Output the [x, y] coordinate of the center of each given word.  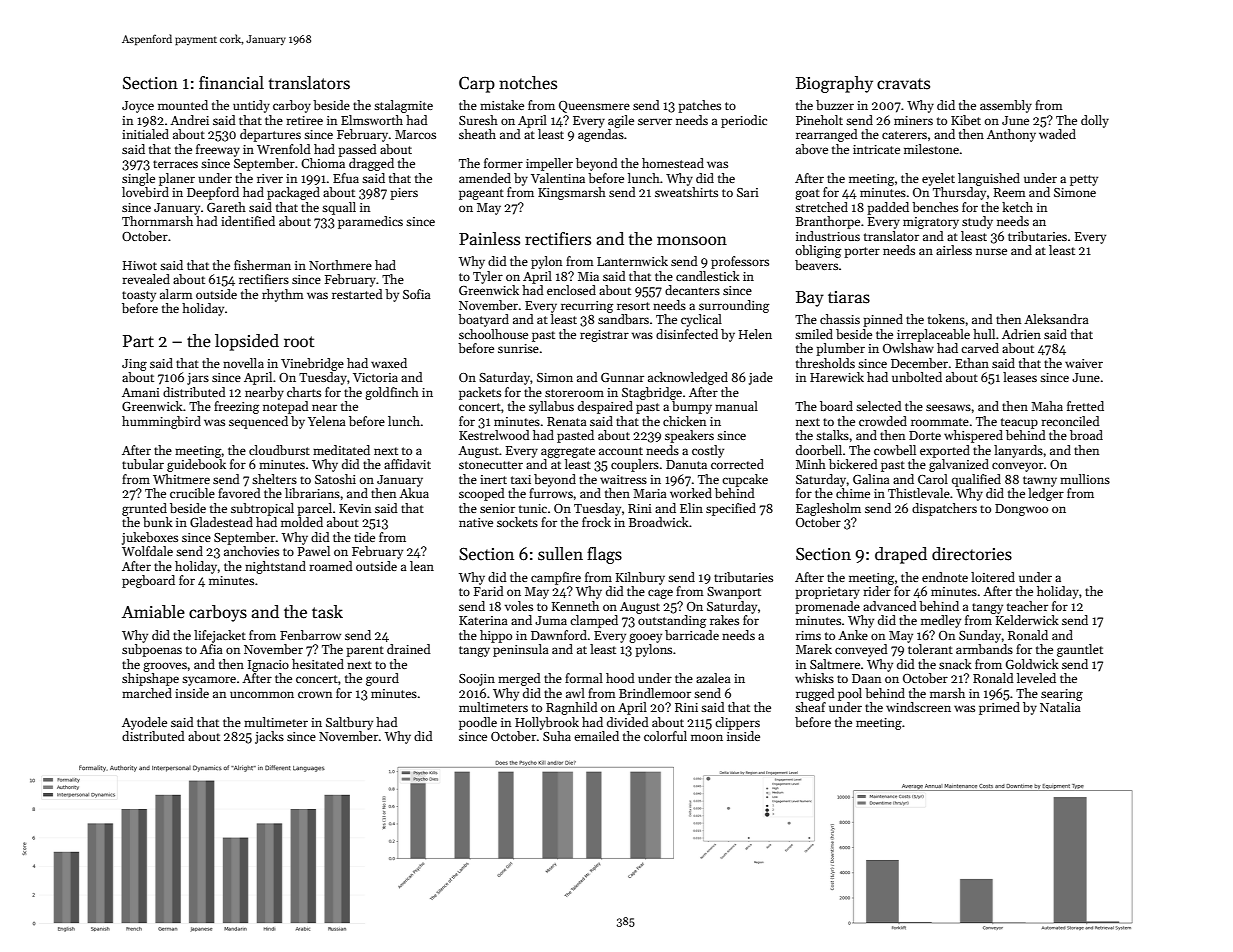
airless [954, 250]
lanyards [1018, 451]
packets [480, 393]
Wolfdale [147, 551]
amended [485, 178]
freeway [218, 150]
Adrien [1021, 334]
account [621, 451]
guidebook [196, 465]
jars [198, 379]
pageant [481, 194]
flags [604, 555]
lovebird [145, 192]
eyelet [938, 179]
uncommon [262, 694]
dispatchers [944, 509]
